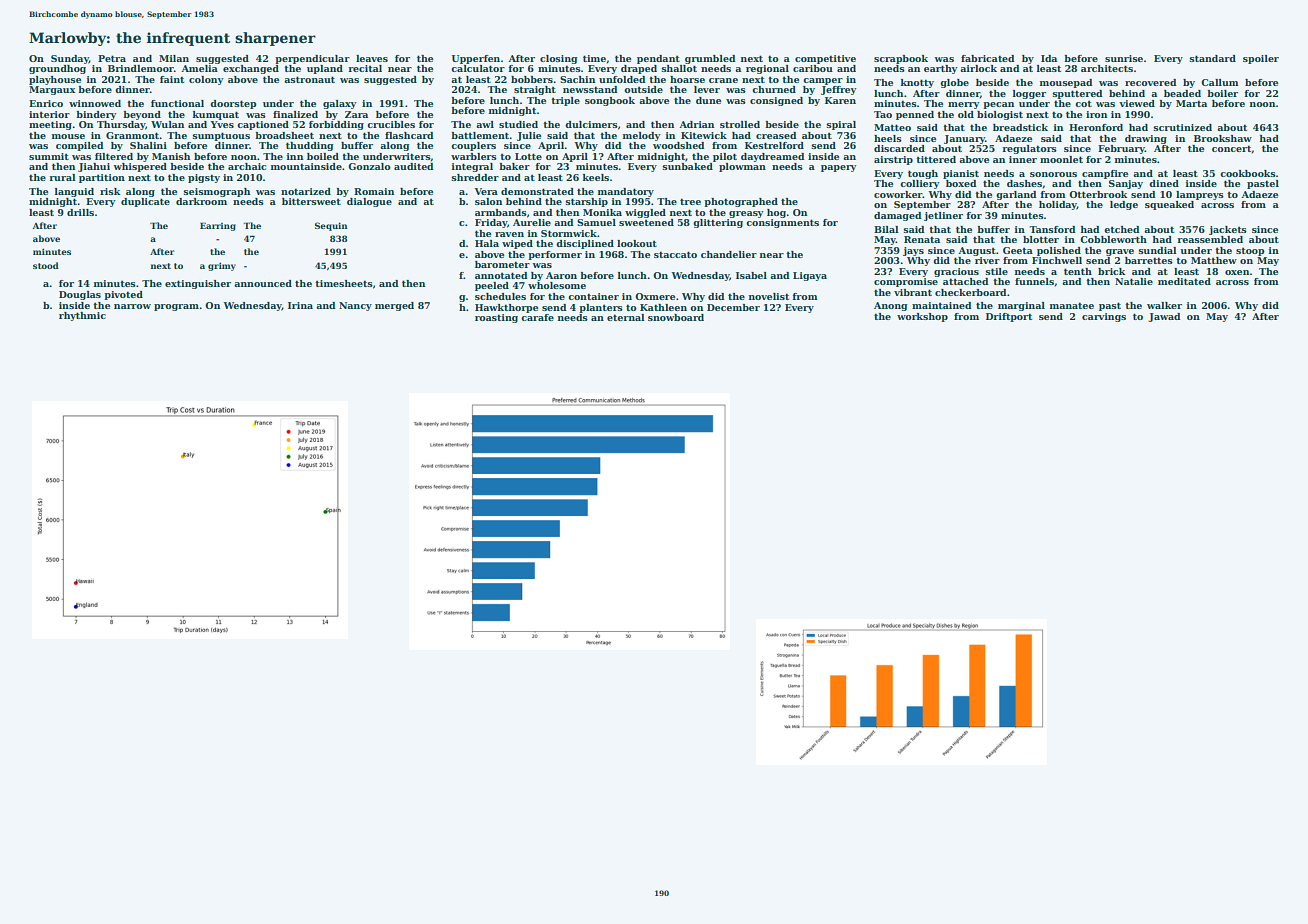  Describe the element at coordinates (80, 212) in the document. I see `drills` at that location.
